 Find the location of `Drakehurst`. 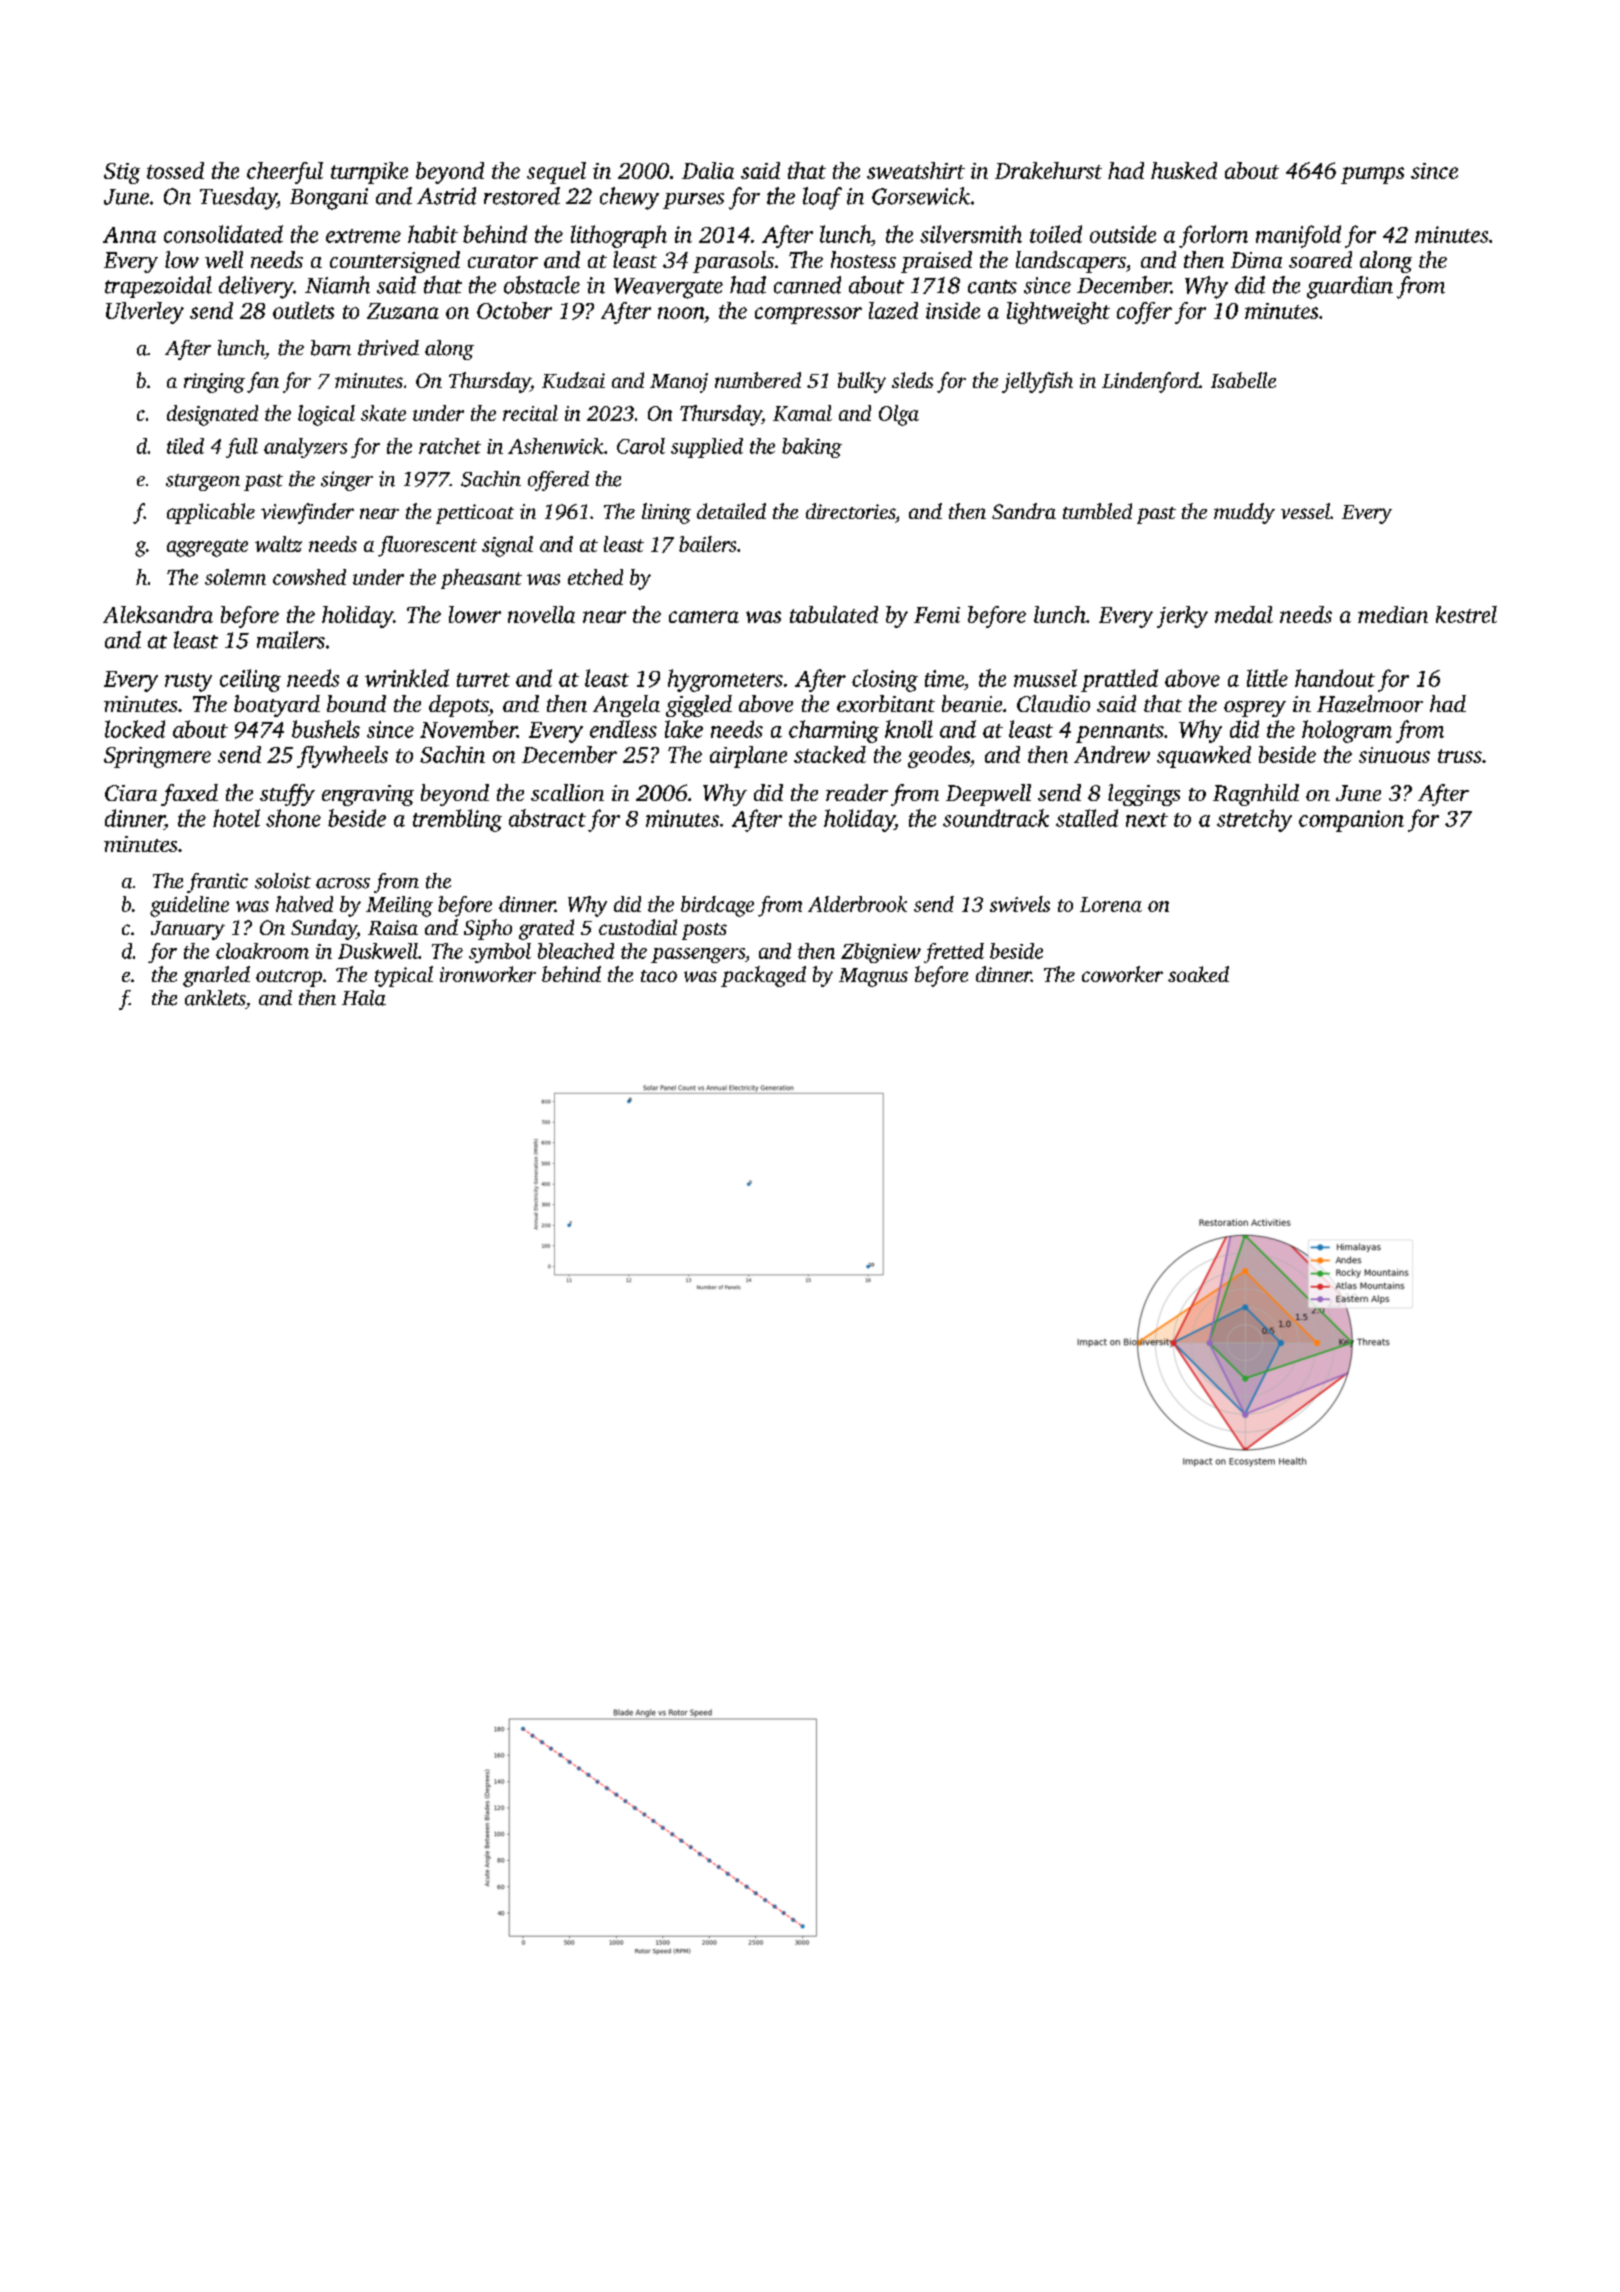

Drakehurst is located at coordinates (1048, 170).
